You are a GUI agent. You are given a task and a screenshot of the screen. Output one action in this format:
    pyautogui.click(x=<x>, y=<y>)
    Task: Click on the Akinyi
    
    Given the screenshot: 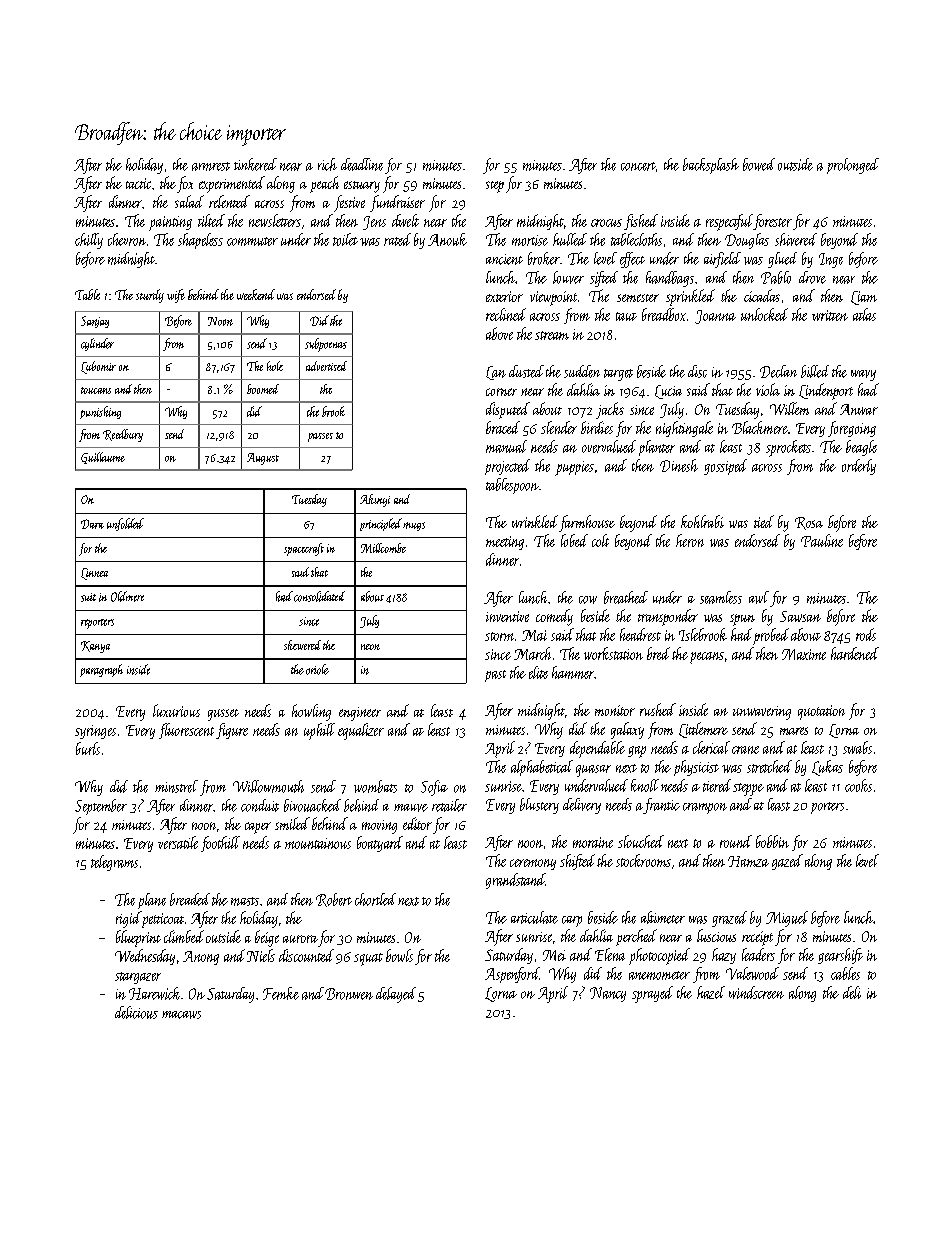 What is the action you would take?
    pyautogui.click(x=375, y=500)
